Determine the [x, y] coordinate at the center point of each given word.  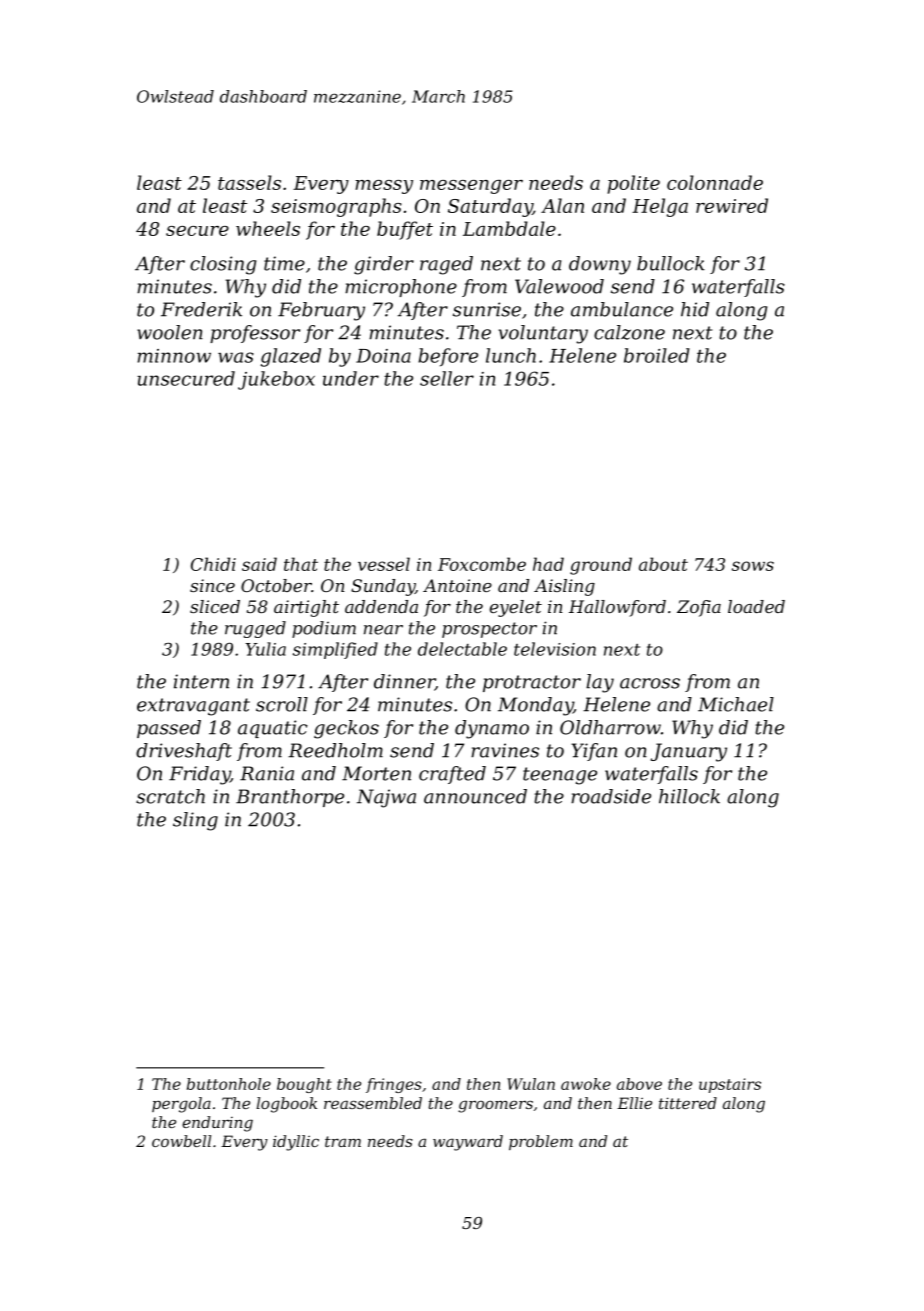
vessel [384, 564]
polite [633, 184]
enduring [217, 1124]
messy [384, 187]
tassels [249, 182]
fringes [394, 1085]
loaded [756, 606]
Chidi [213, 564]
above [639, 1084]
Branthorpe [290, 798]
